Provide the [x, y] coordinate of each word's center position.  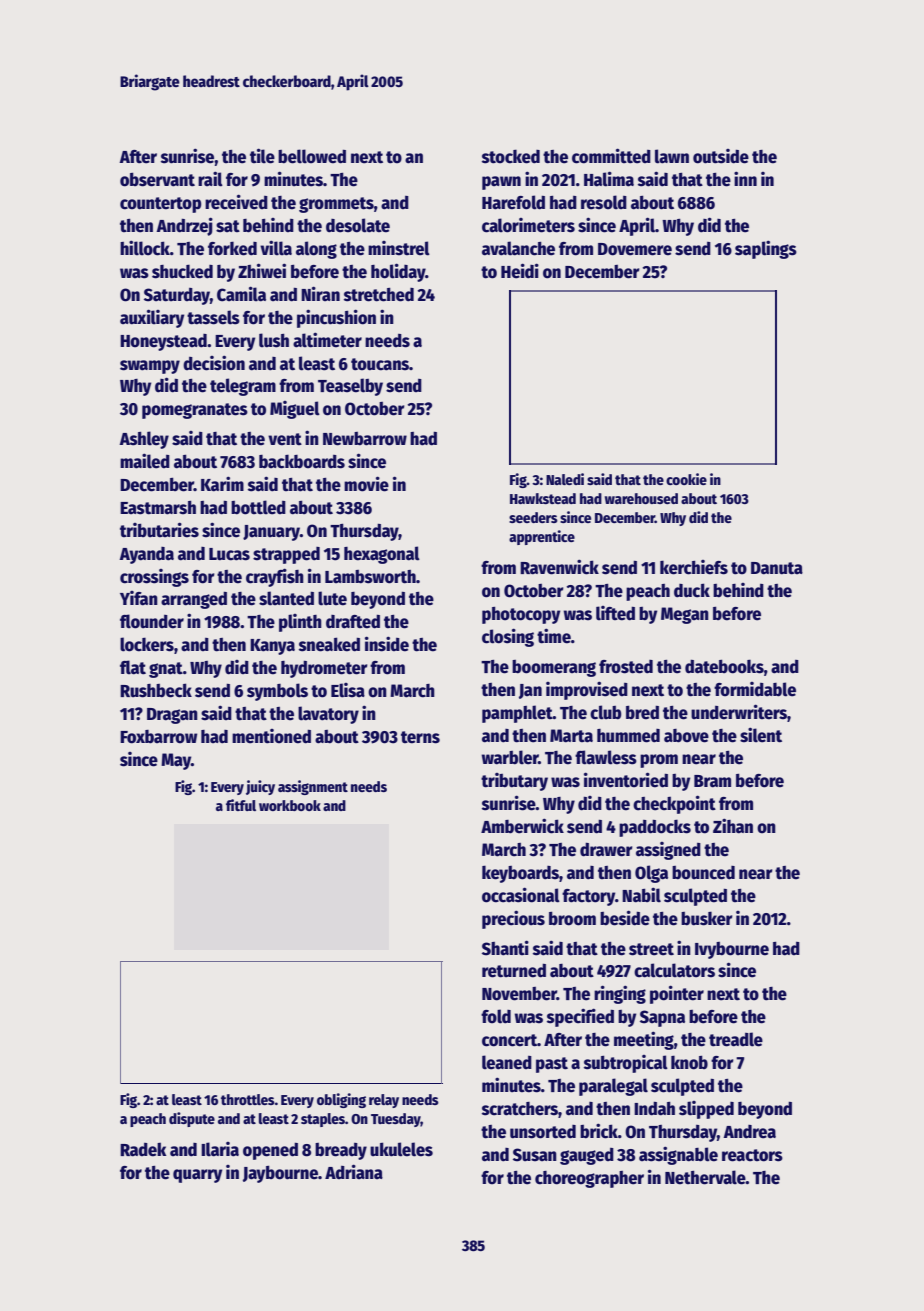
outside [721, 156]
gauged [587, 1156]
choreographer [589, 1179]
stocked [511, 156]
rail [210, 179]
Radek [143, 1149]
